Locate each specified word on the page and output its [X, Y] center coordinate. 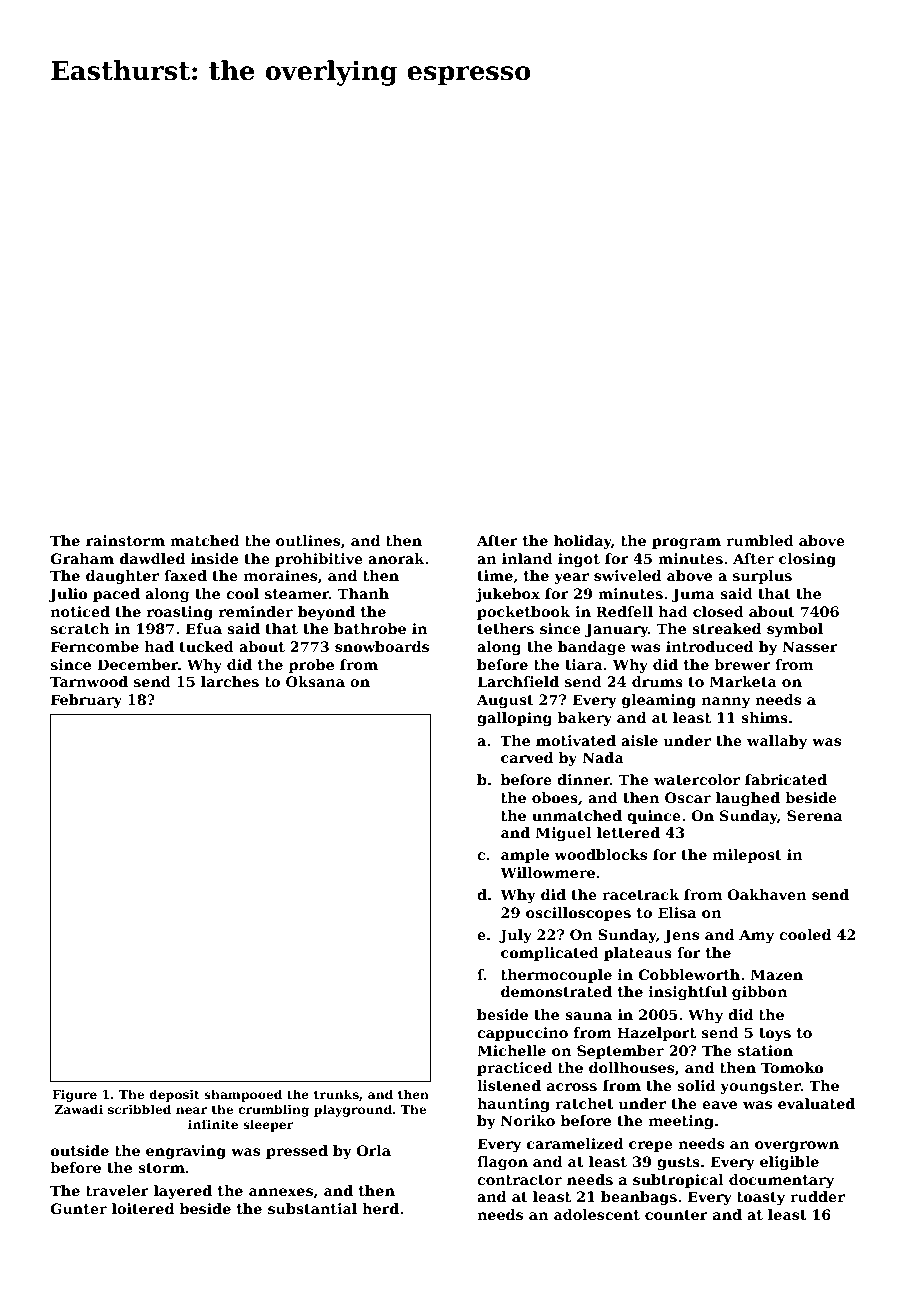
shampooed [243, 1095]
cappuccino [522, 1034]
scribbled [139, 1109]
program [686, 543]
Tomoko [792, 1067]
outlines [308, 540]
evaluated [816, 1103]
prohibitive [319, 560]
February [86, 701]
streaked [726, 628]
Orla [374, 1150]
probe [311, 666]
